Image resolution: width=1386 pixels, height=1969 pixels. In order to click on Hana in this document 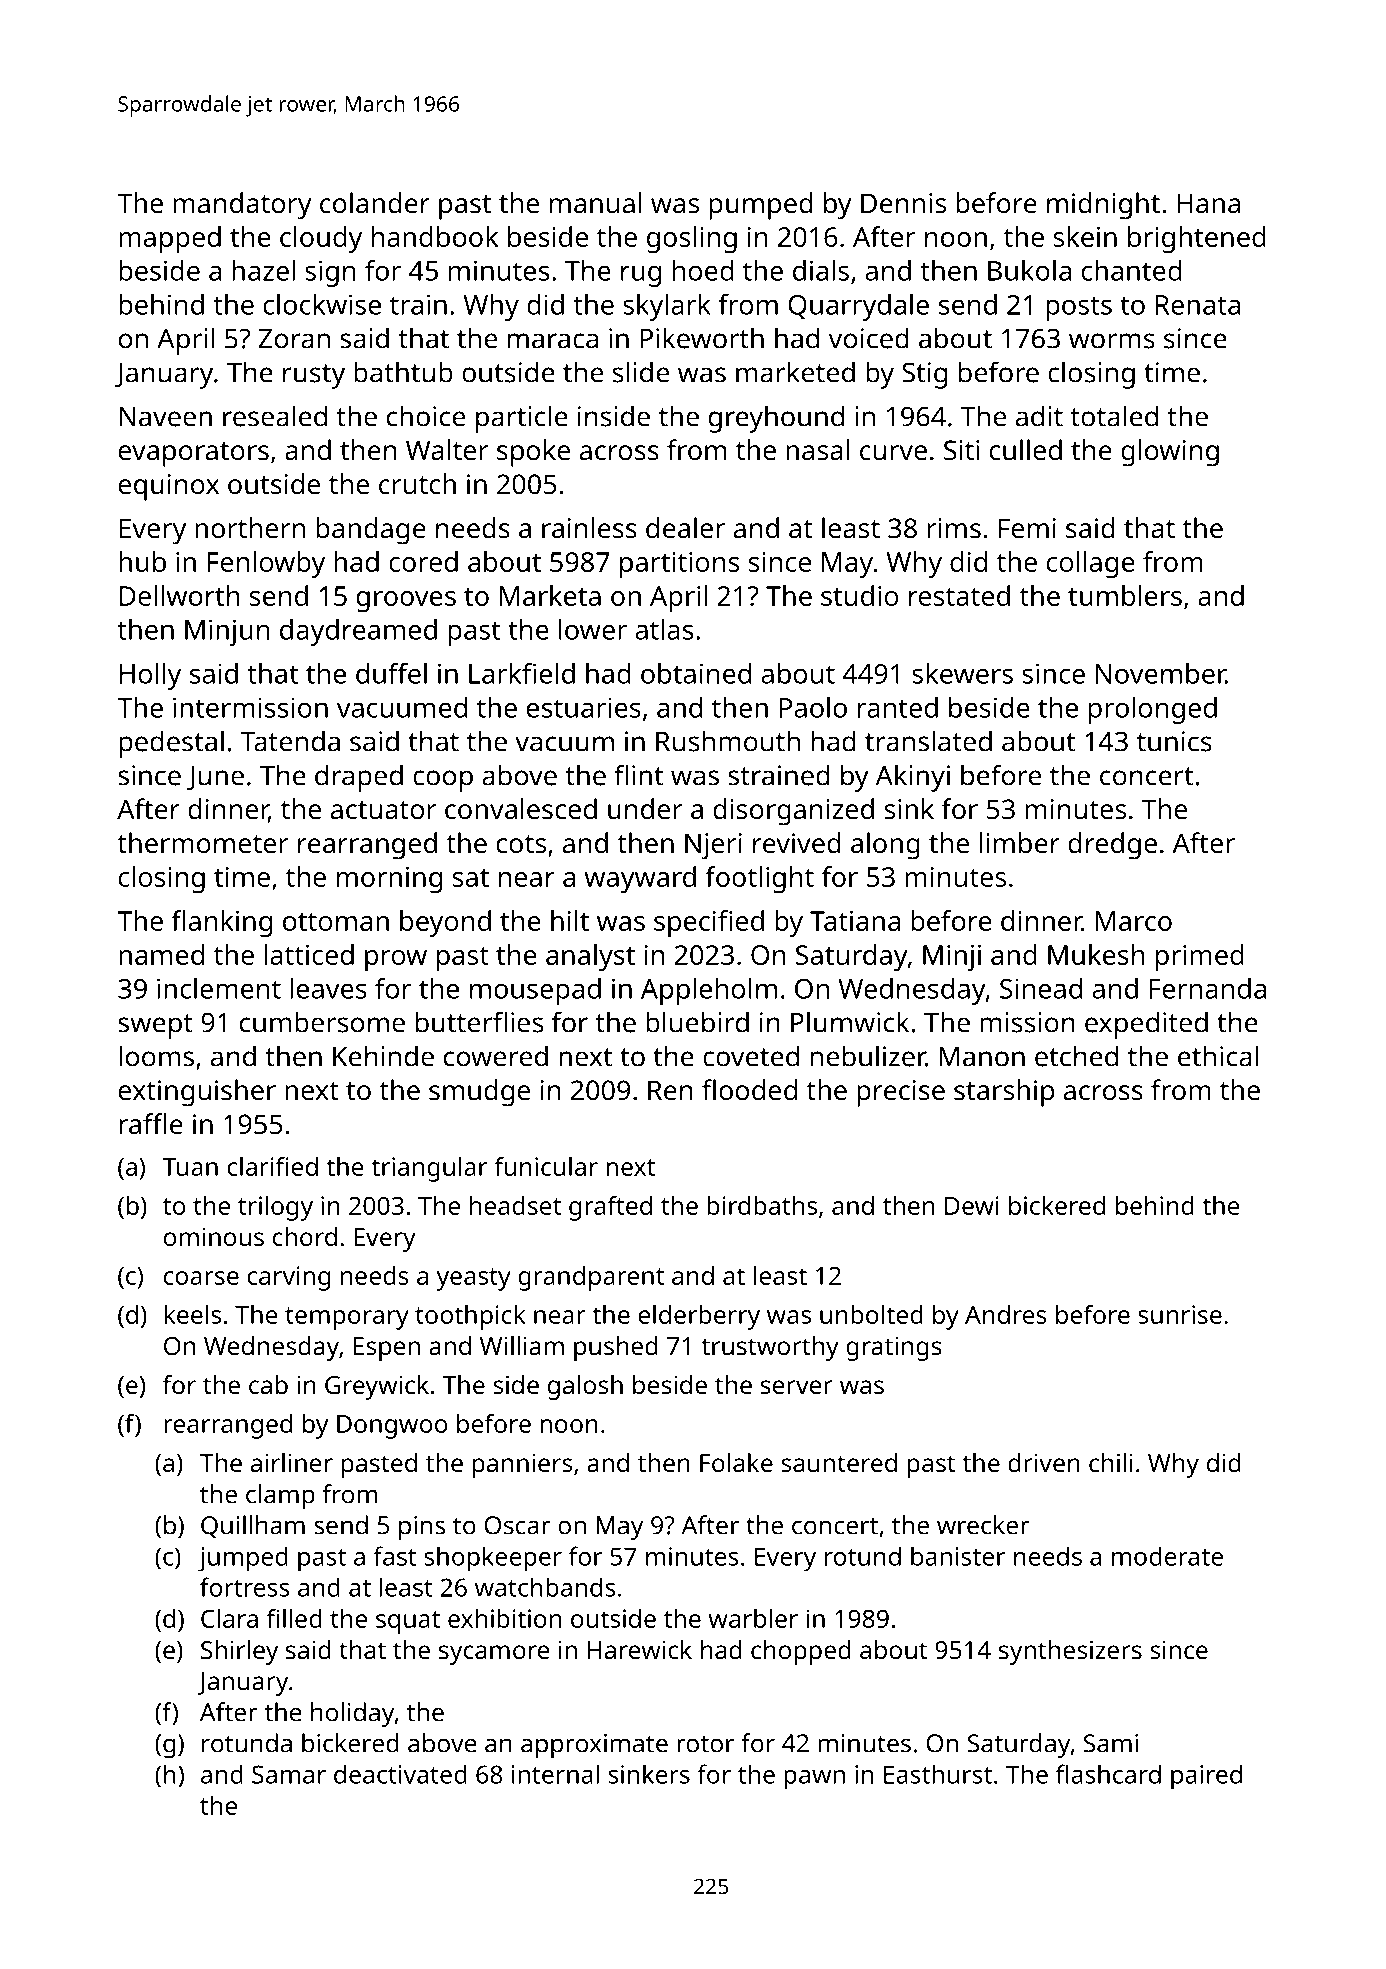, I will do `click(1208, 203)`.
